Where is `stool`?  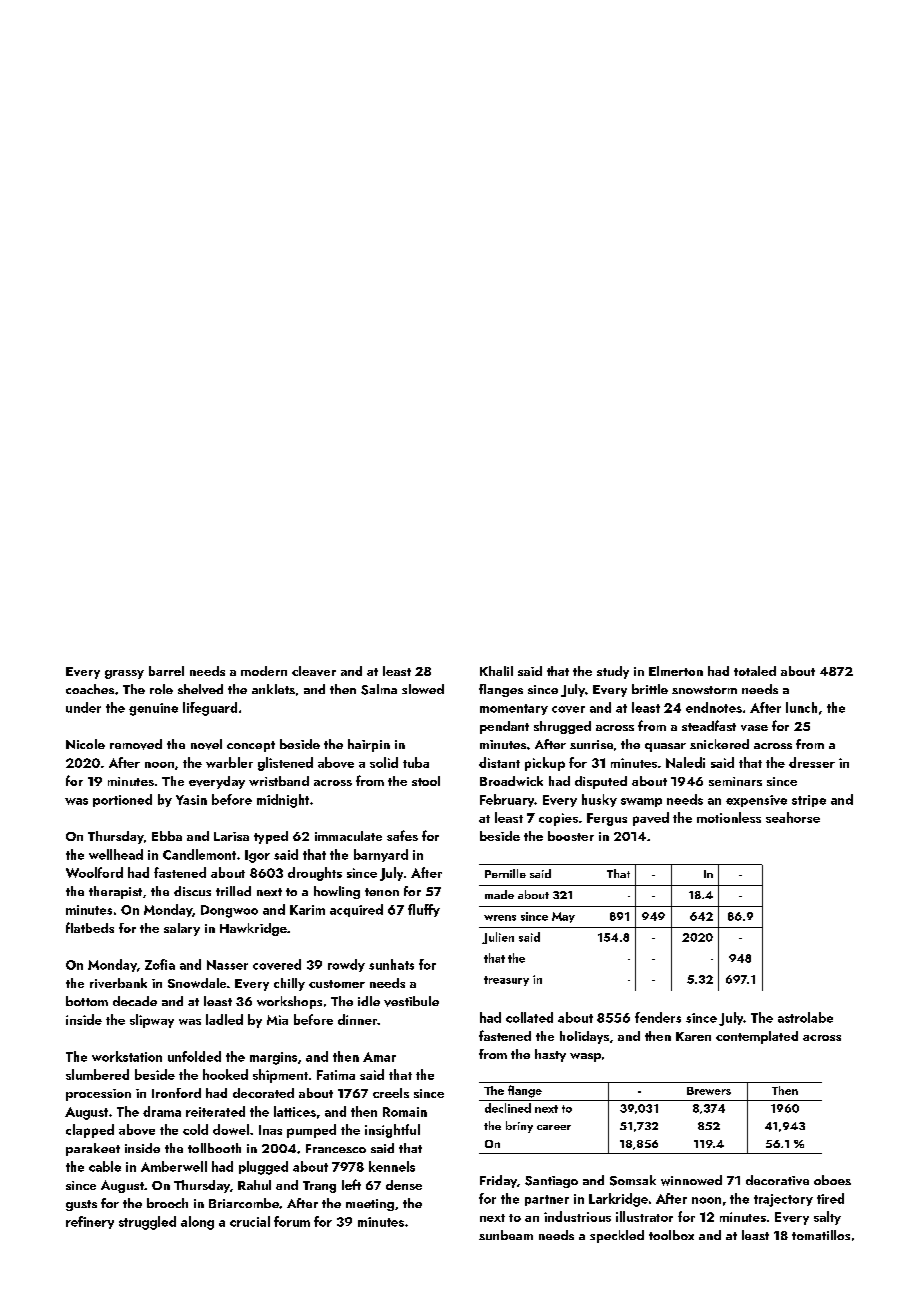 stool is located at coordinates (426, 781).
